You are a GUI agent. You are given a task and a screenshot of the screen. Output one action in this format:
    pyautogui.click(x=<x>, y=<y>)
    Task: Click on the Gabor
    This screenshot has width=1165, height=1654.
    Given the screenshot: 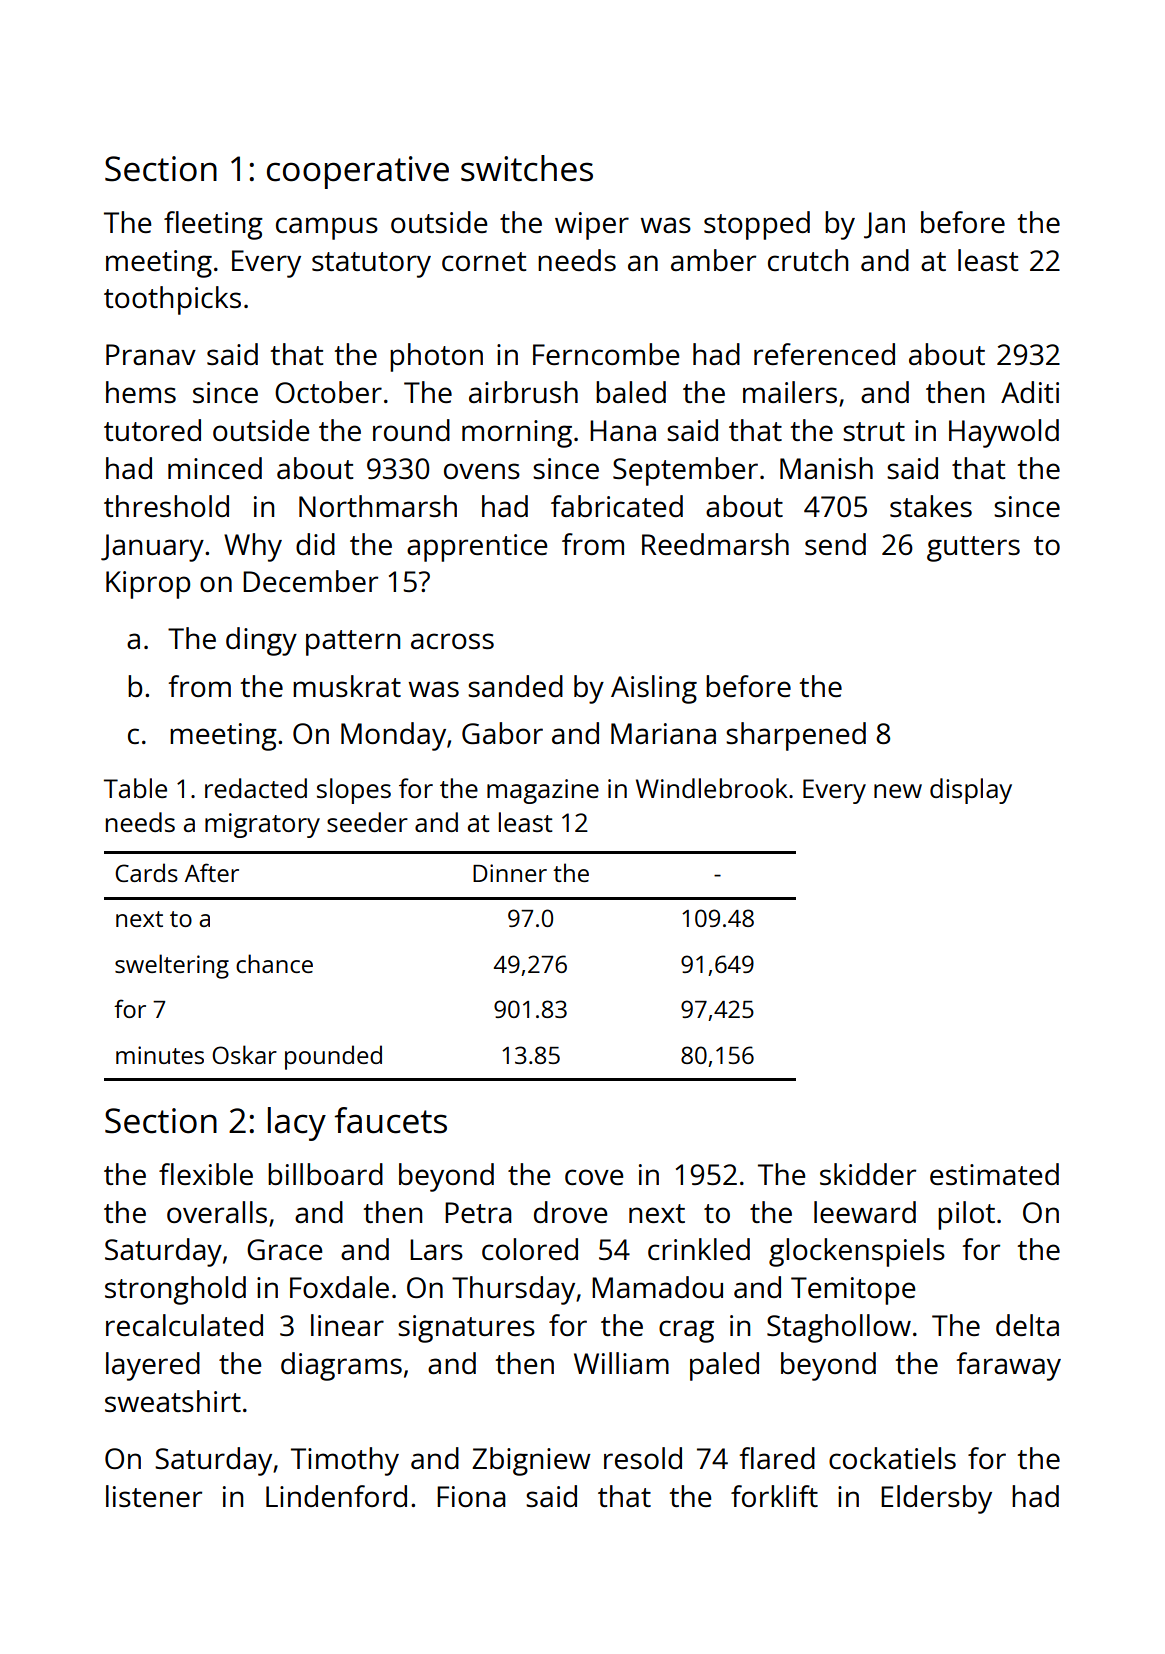 What is the action you would take?
    pyautogui.click(x=502, y=733)
